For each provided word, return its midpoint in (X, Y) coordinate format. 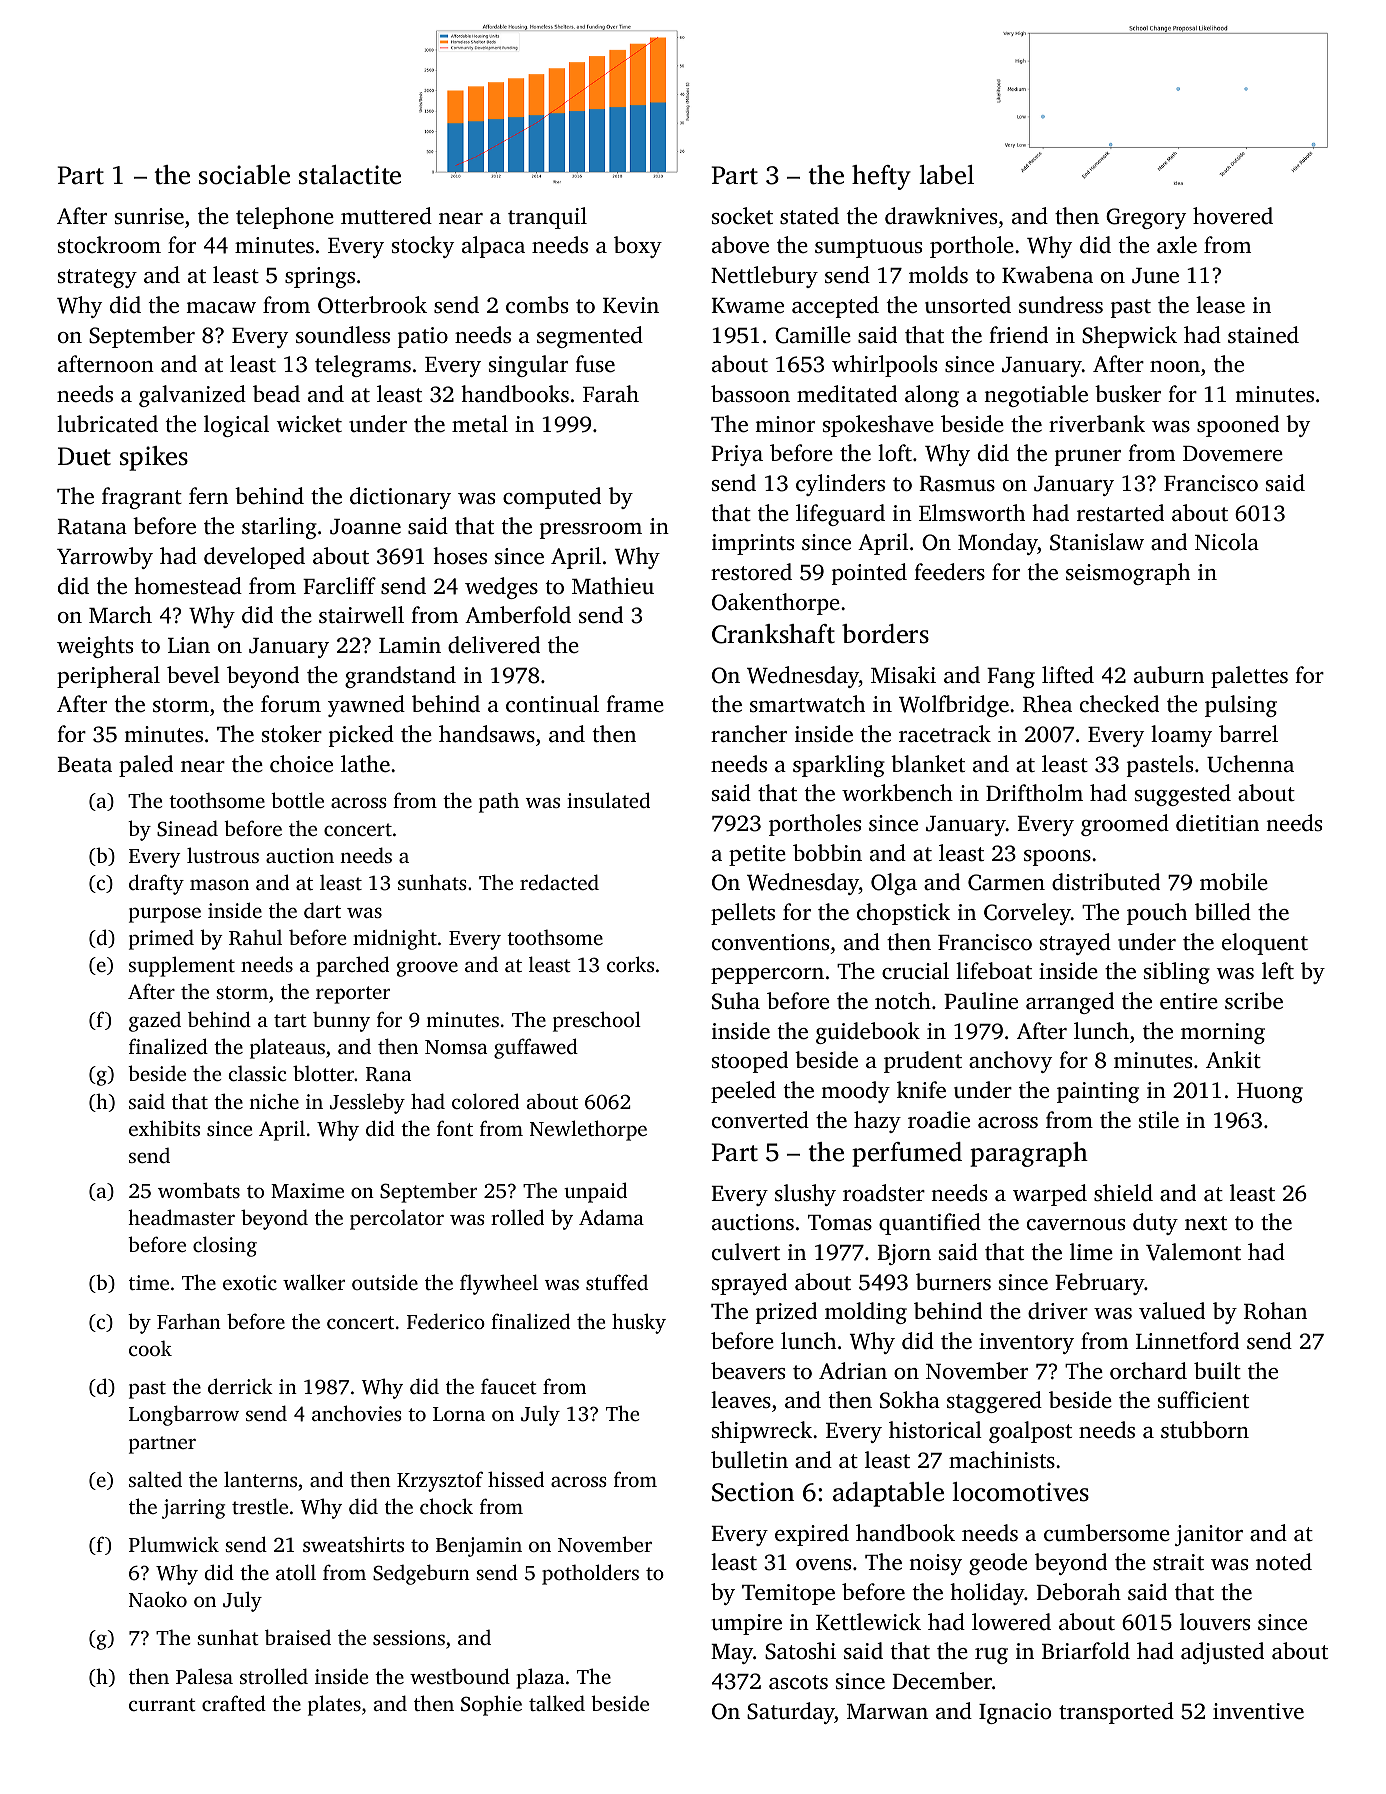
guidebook (868, 1033)
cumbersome (1107, 1533)
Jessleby (367, 1103)
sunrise (149, 216)
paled (146, 766)
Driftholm (1034, 792)
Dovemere (1233, 453)
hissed (516, 1479)
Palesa (204, 1676)
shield (1123, 1193)
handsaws (487, 734)
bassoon (750, 393)
